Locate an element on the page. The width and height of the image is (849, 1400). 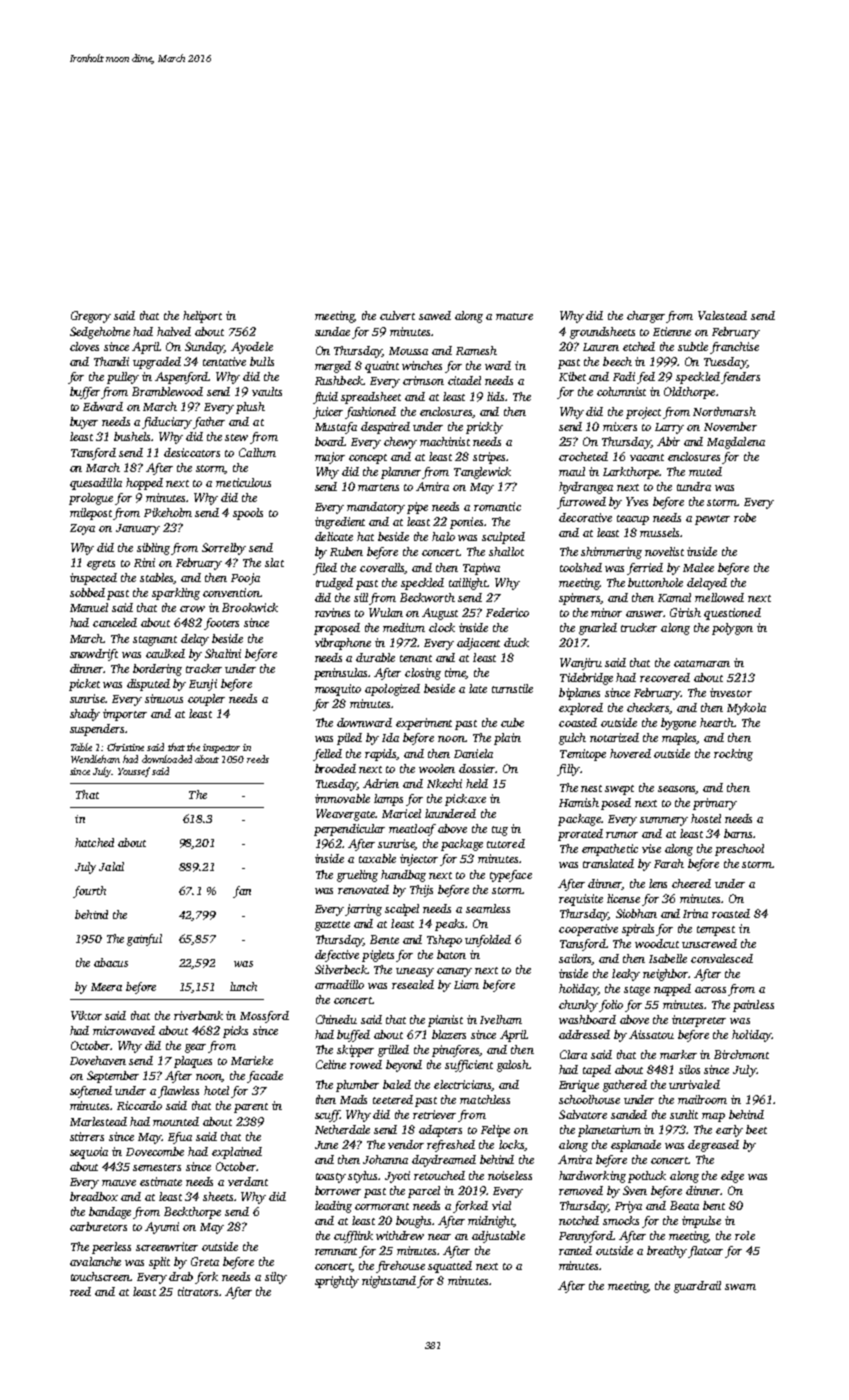
sawed is located at coordinates (435, 315).
